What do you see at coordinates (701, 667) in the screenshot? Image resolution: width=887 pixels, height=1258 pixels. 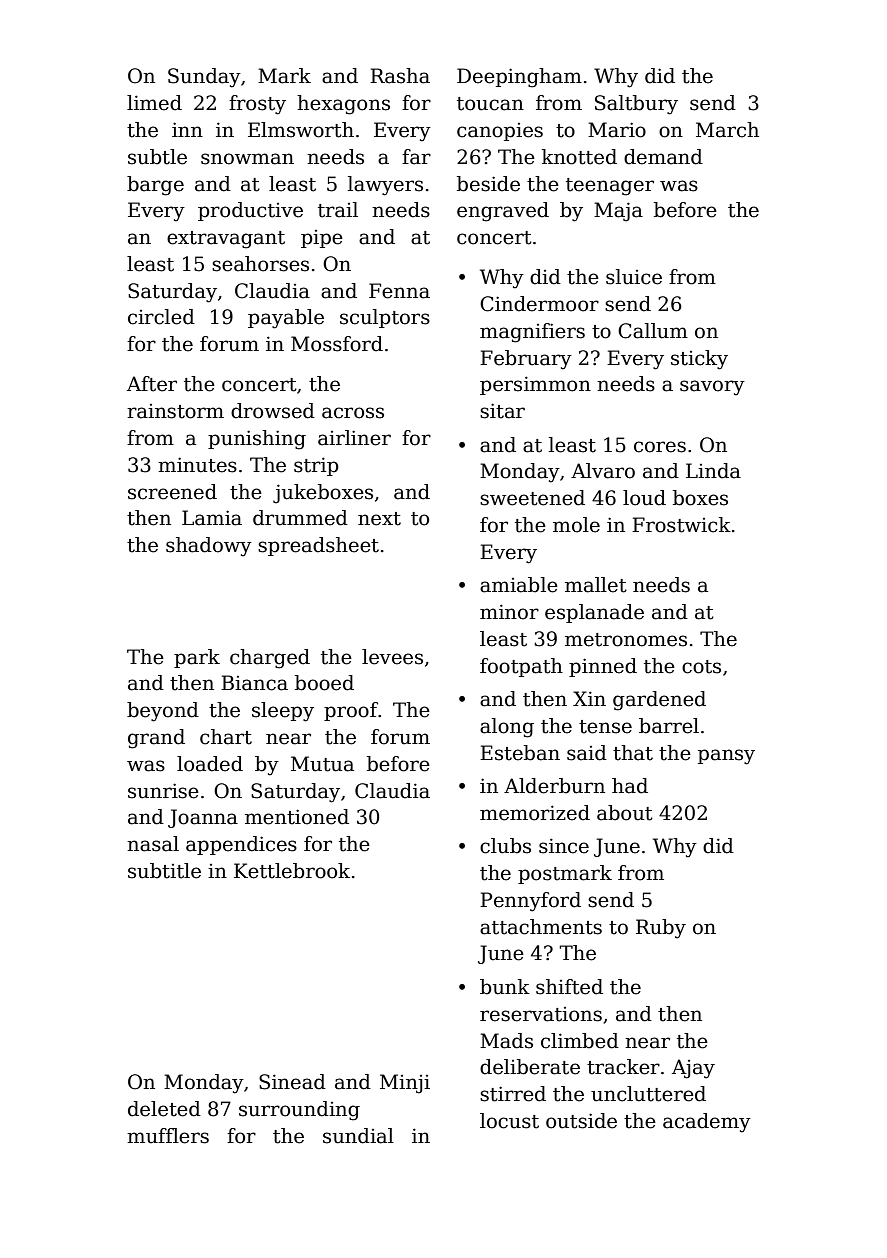 I see `cots` at bounding box center [701, 667].
